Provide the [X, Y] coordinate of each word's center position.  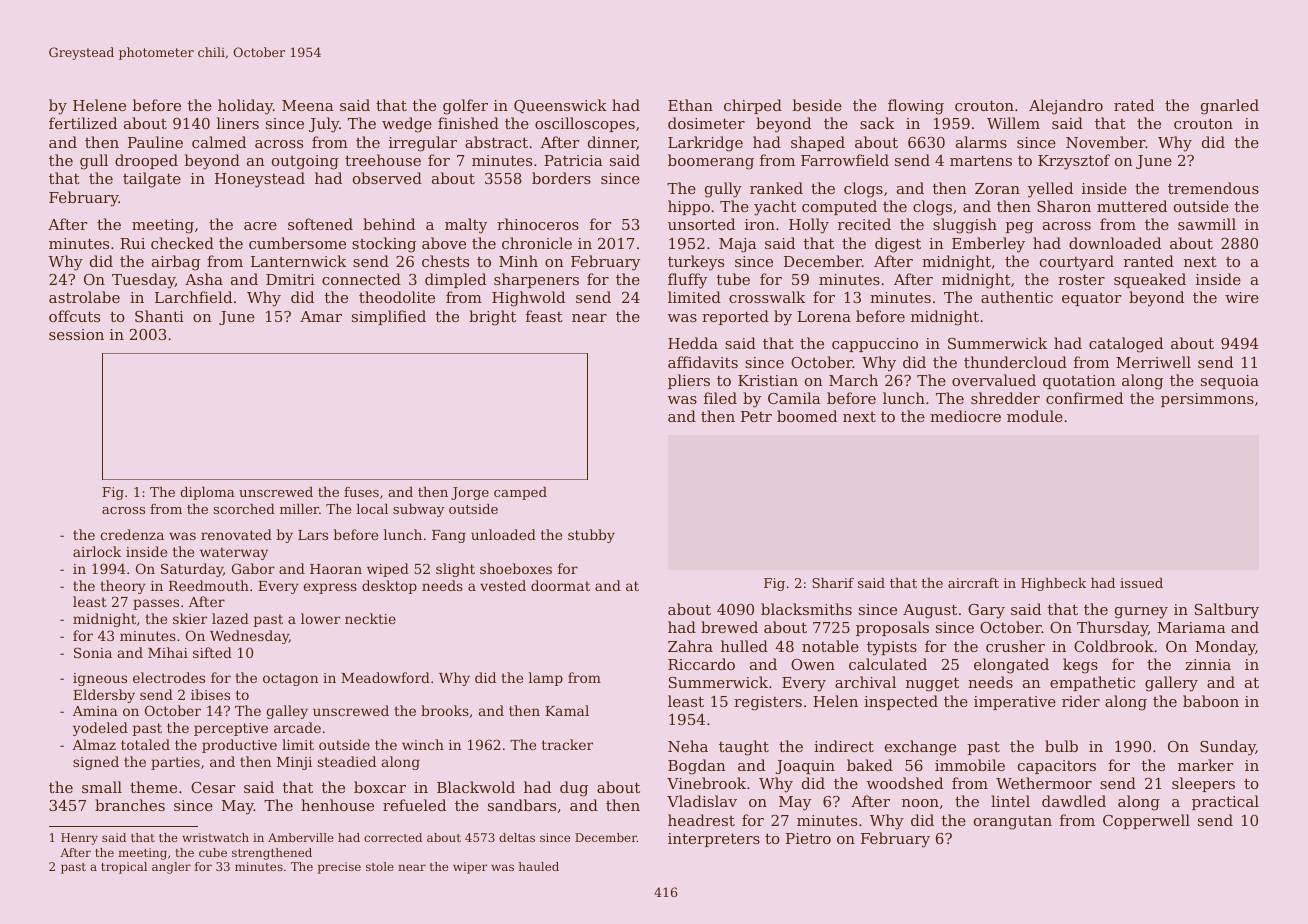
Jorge [470, 493]
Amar [321, 316]
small [102, 787]
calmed [219, 142]
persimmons [1207, 400]
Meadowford [385, 677]
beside [817, 105]
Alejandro [1066, 107]
